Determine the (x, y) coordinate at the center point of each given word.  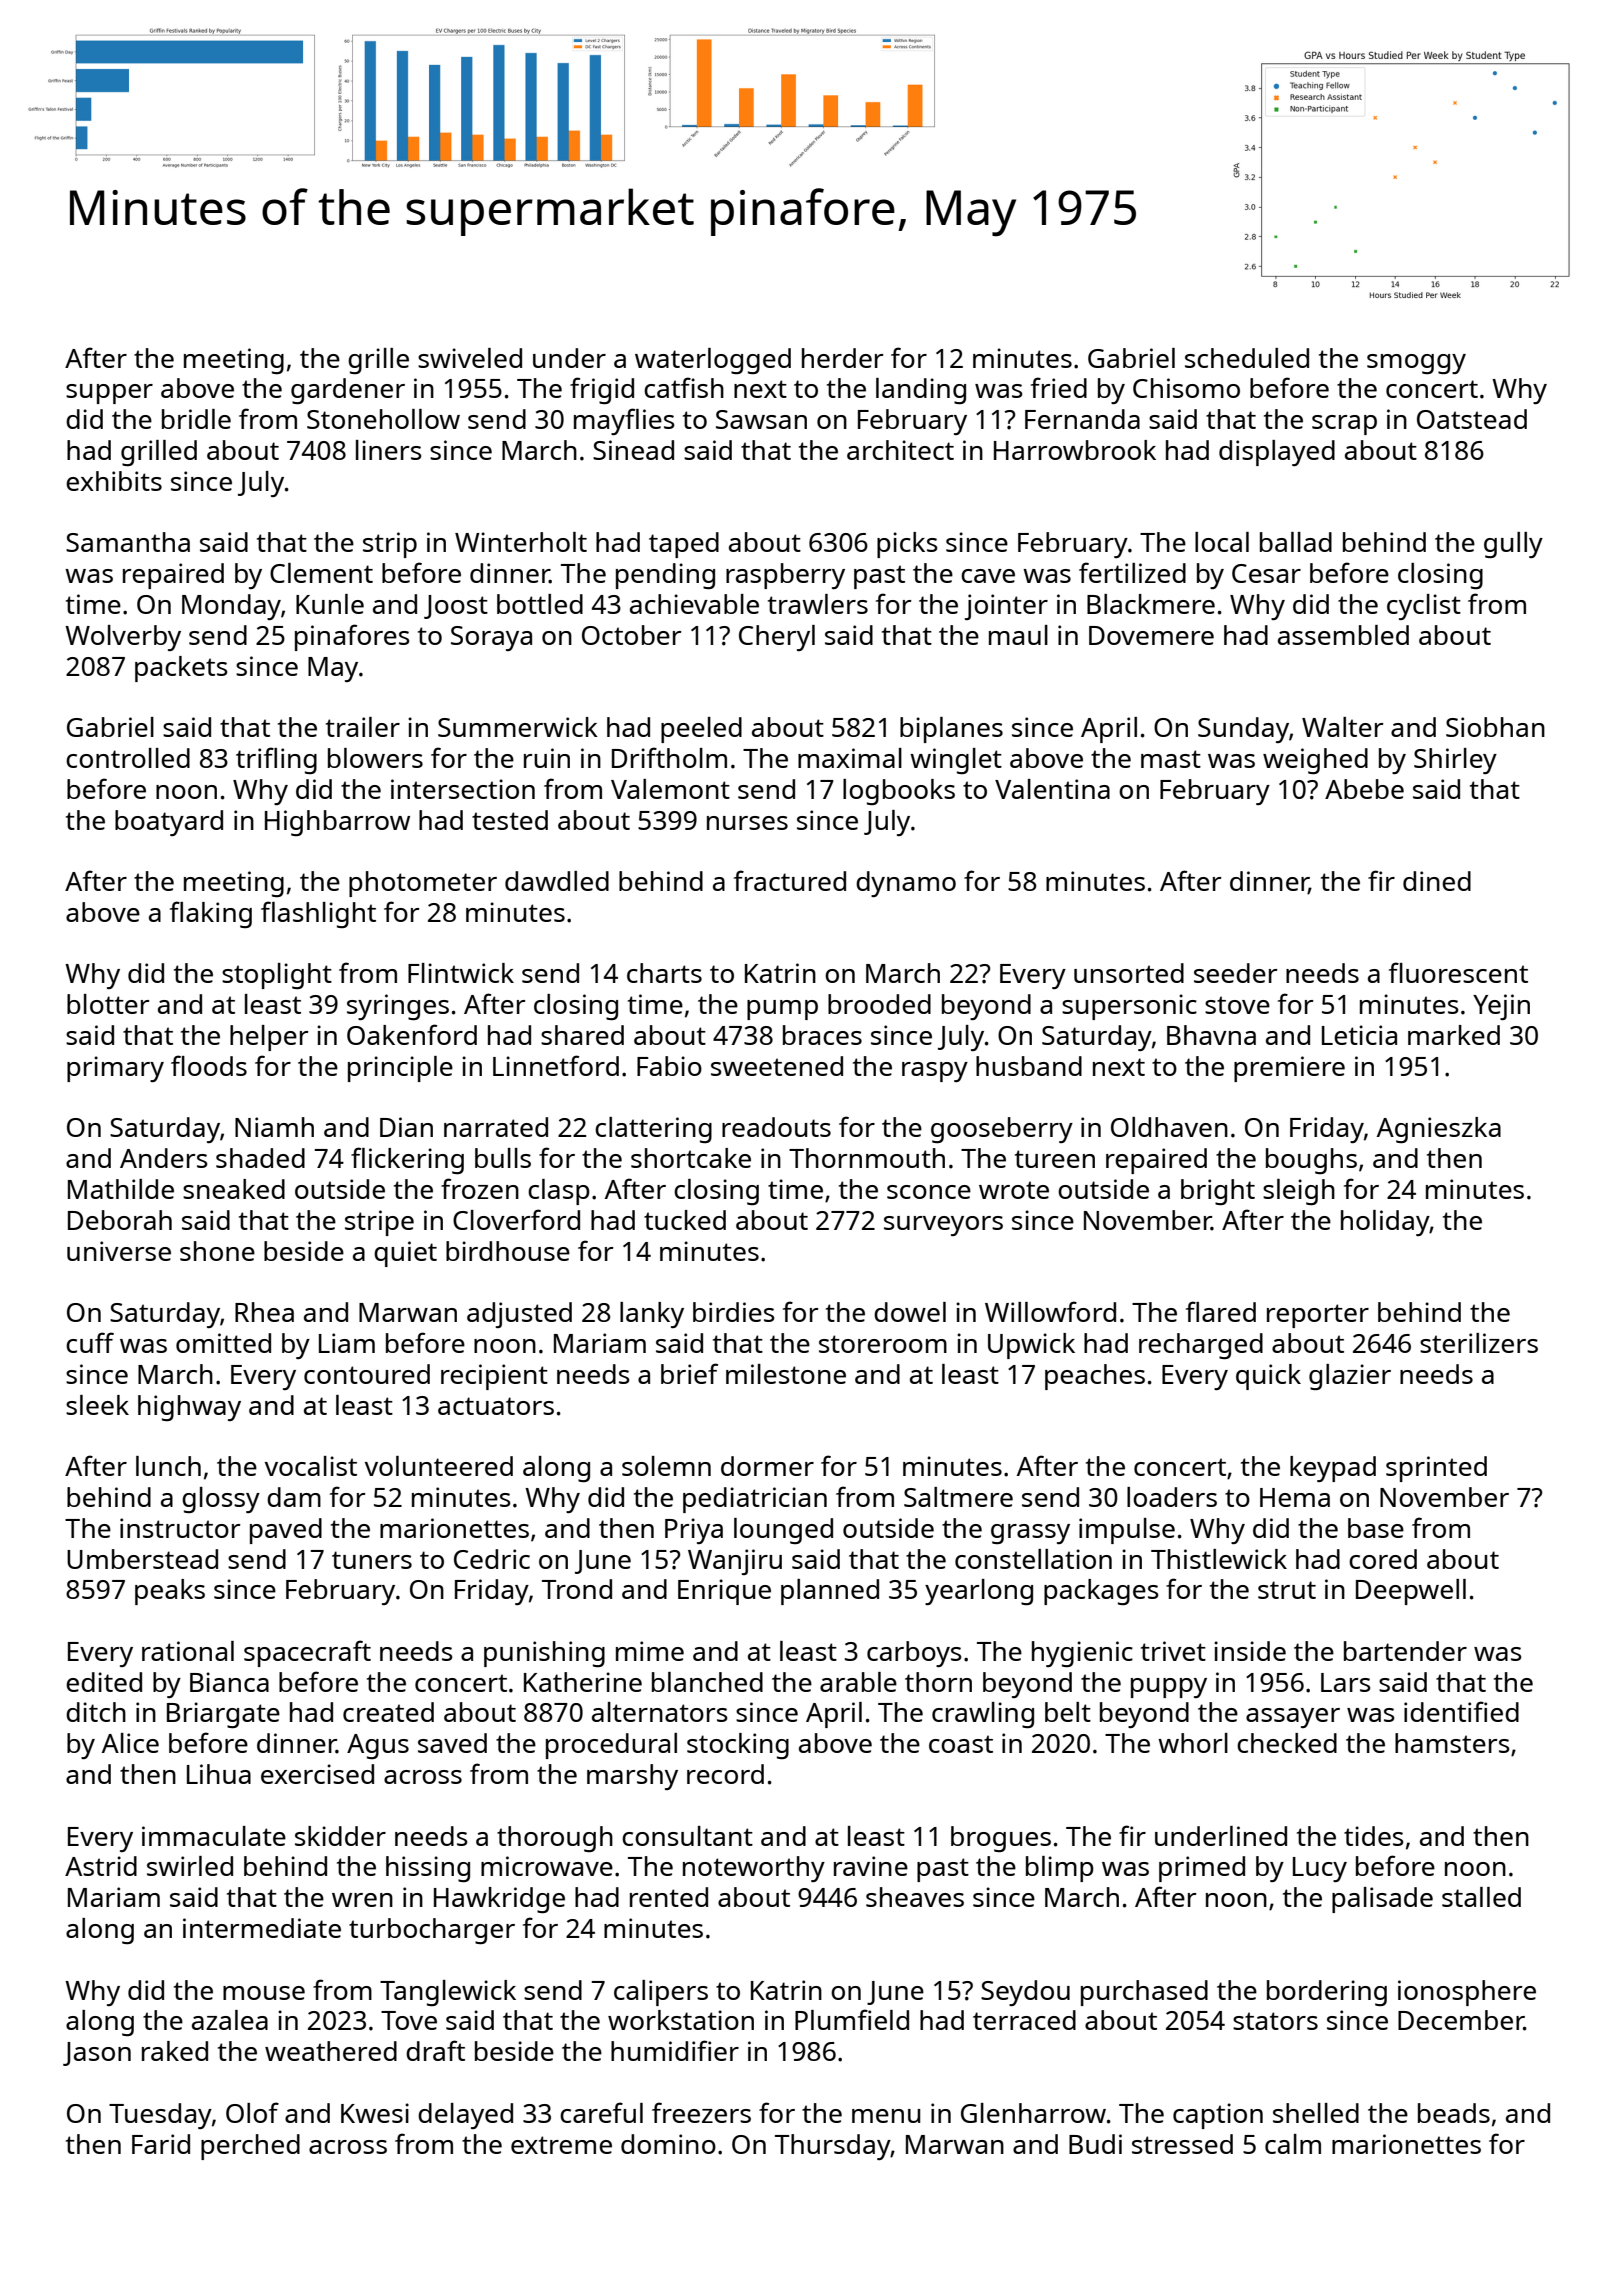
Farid (161, 2144)
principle (400, 1069)
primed (1202, 1869)
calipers (661, 1993)
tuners (372, 1560)
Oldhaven (1169, 1127)
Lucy (1320, 1869)
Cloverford (516, 1219)
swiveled (470, 358)
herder (843, 358)
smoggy (1416, 364)
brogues (1001, 1839)
